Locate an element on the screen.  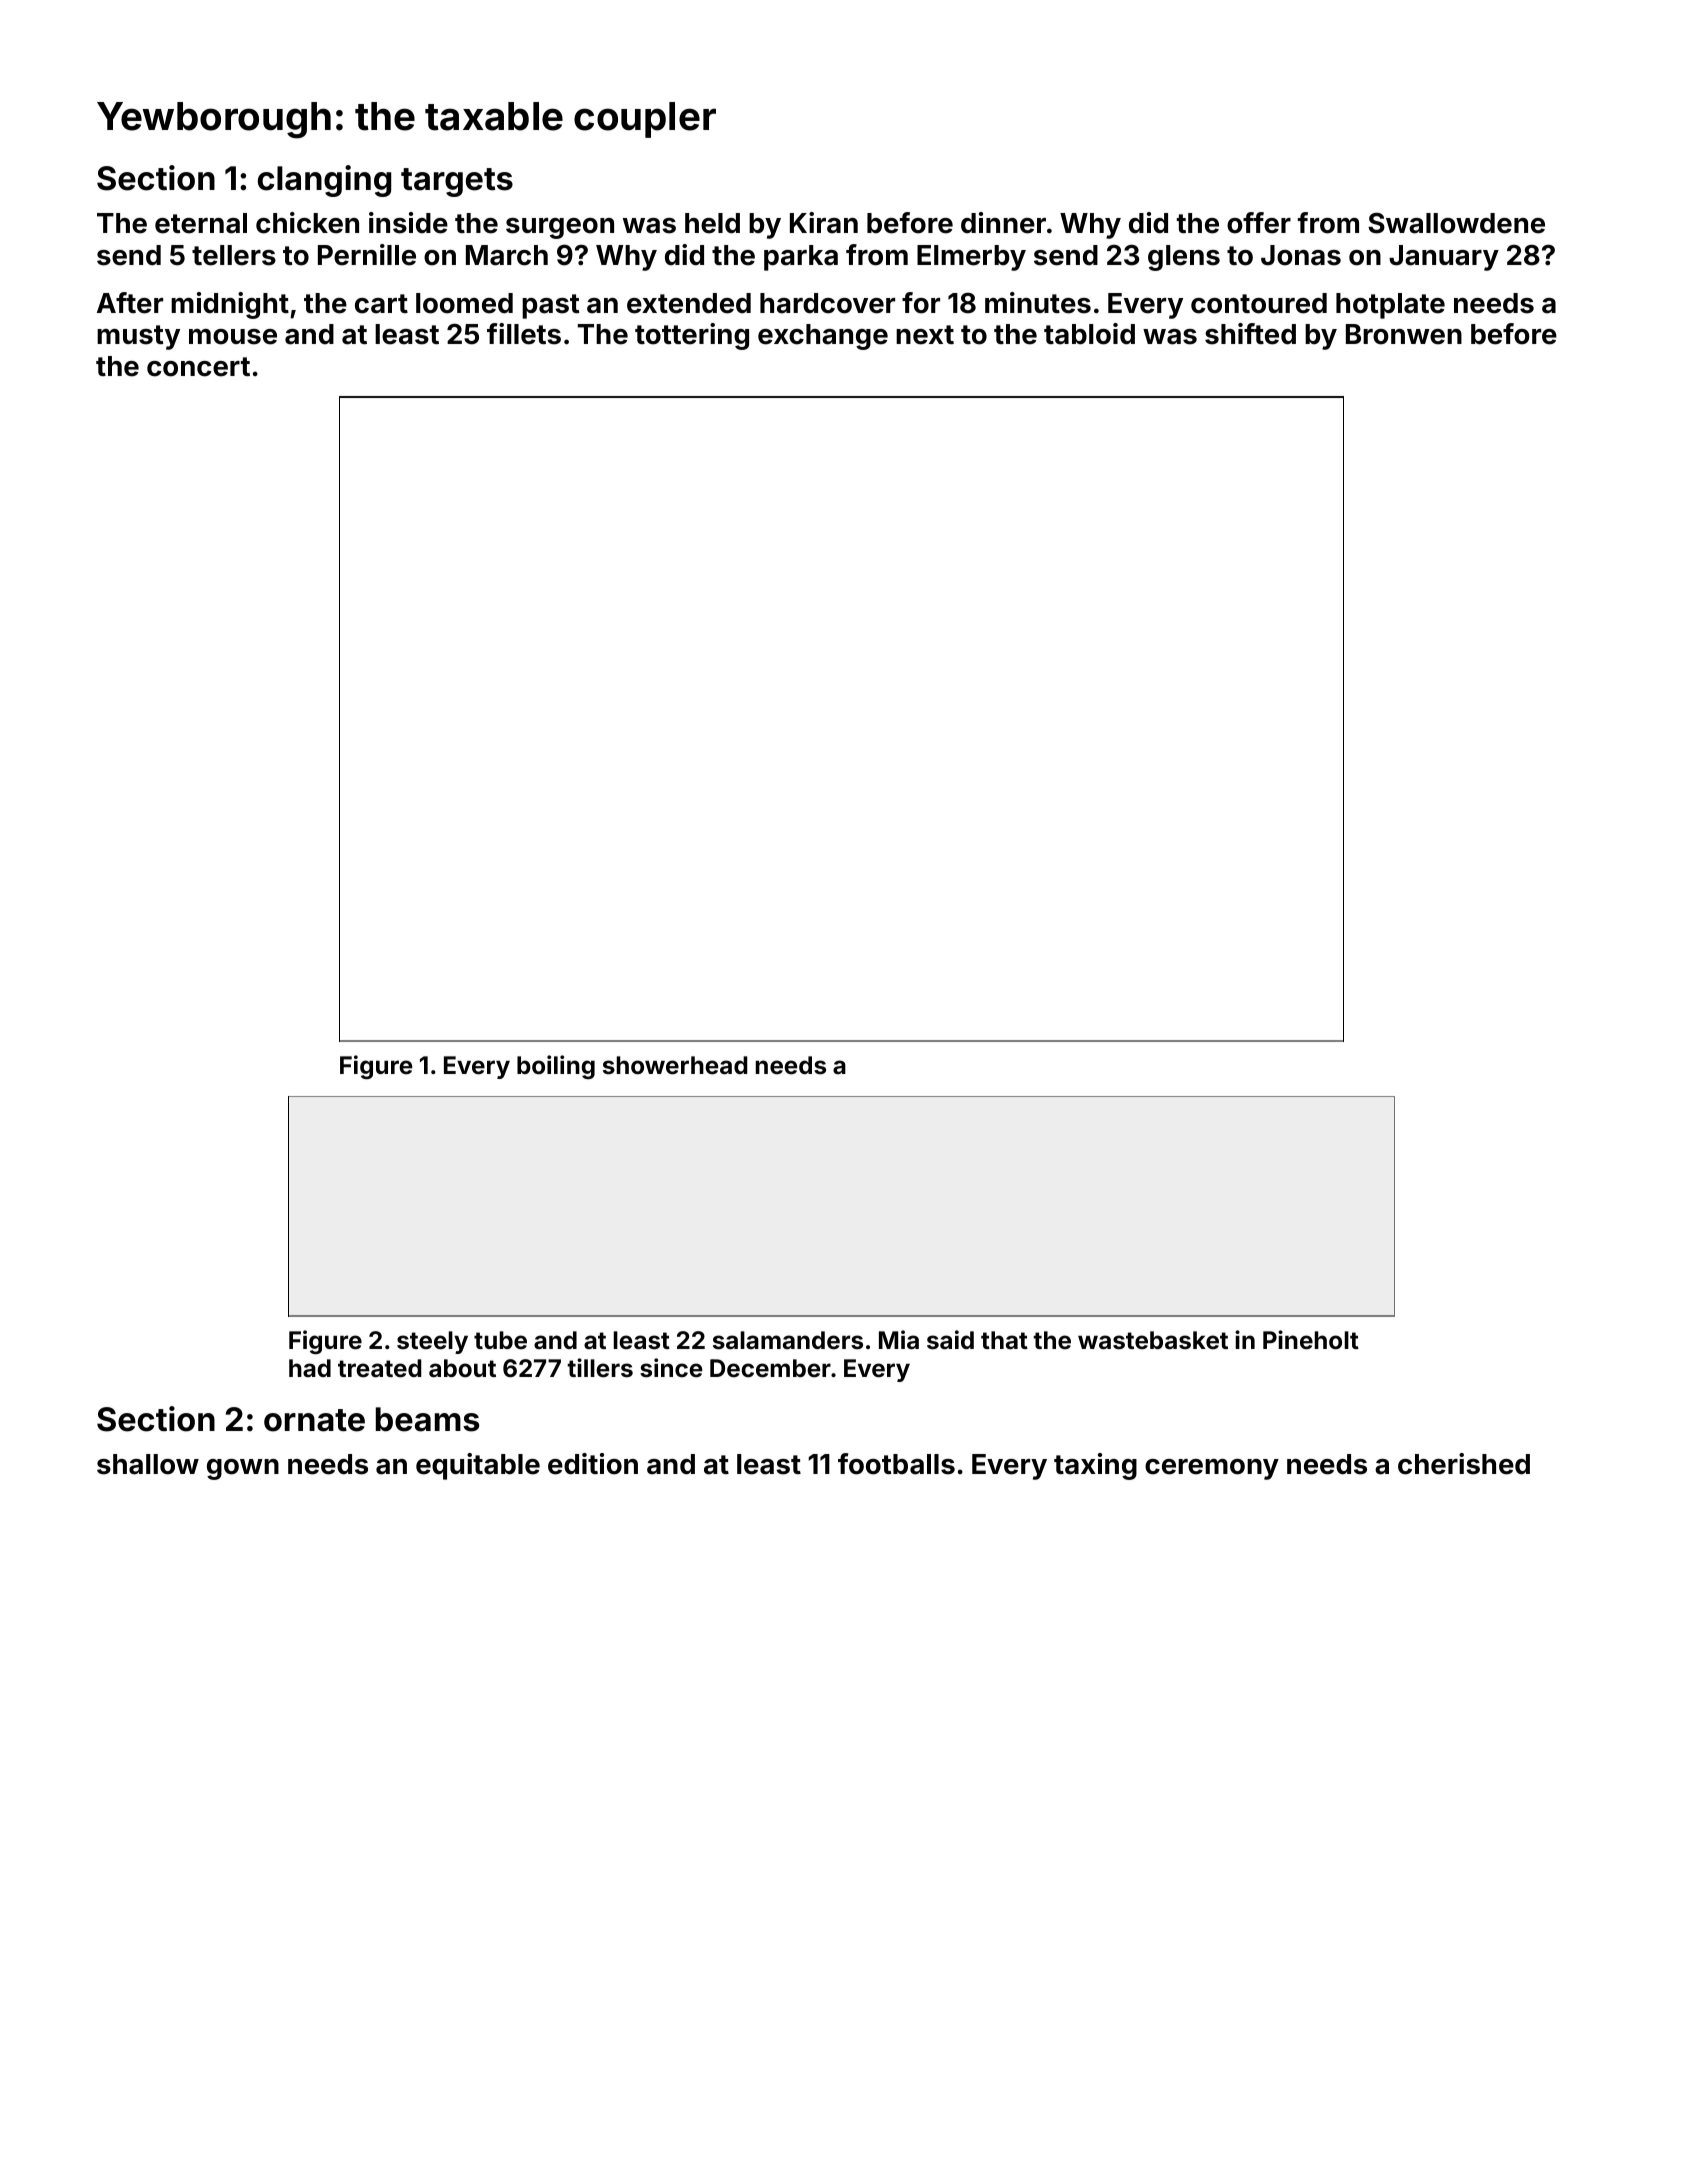
showerhead is located at coordinates (675, 1065).
